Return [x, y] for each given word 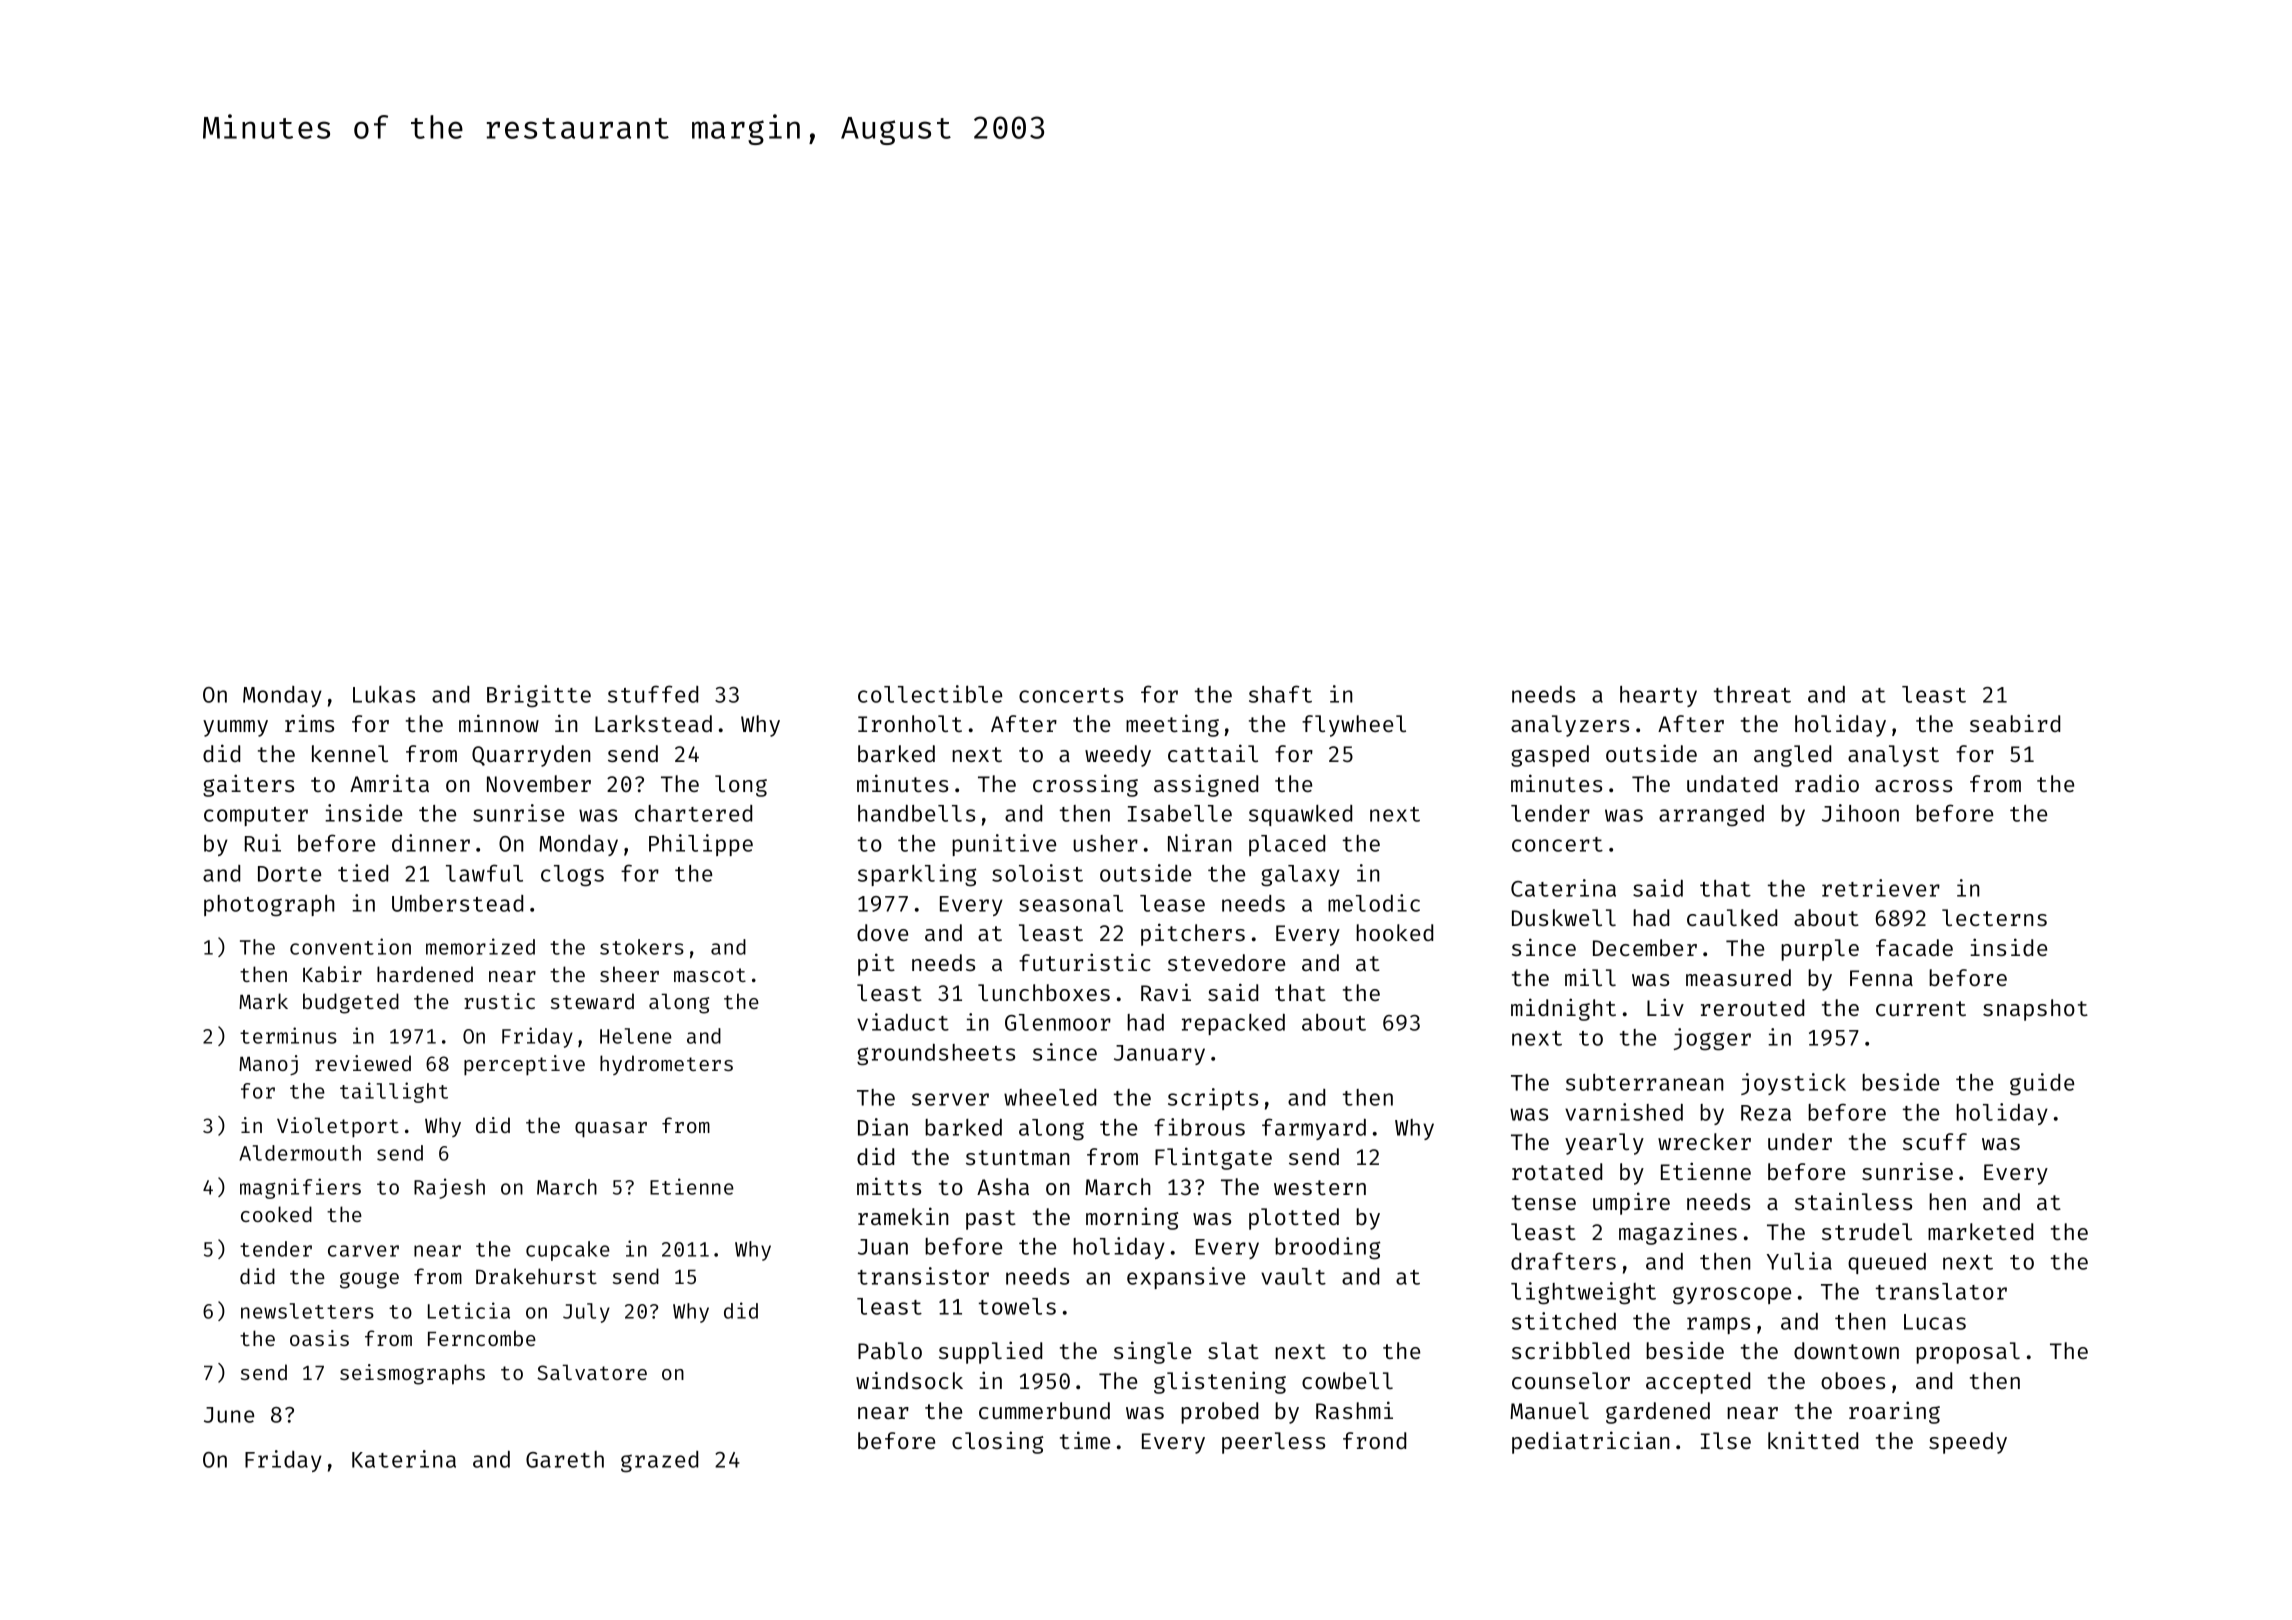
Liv [1665, 1007]
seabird [2015, 723]
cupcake [568, 1251]
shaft [1280, 694]
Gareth [565, 1459]
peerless [1273, 1443]
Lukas [384, 694]
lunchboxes [1044, 992]
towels [1017, 1306]
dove [882, 932]
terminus [288, 1035]
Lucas [1935, 1322]
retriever [1881, 888]
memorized [480, 946]
